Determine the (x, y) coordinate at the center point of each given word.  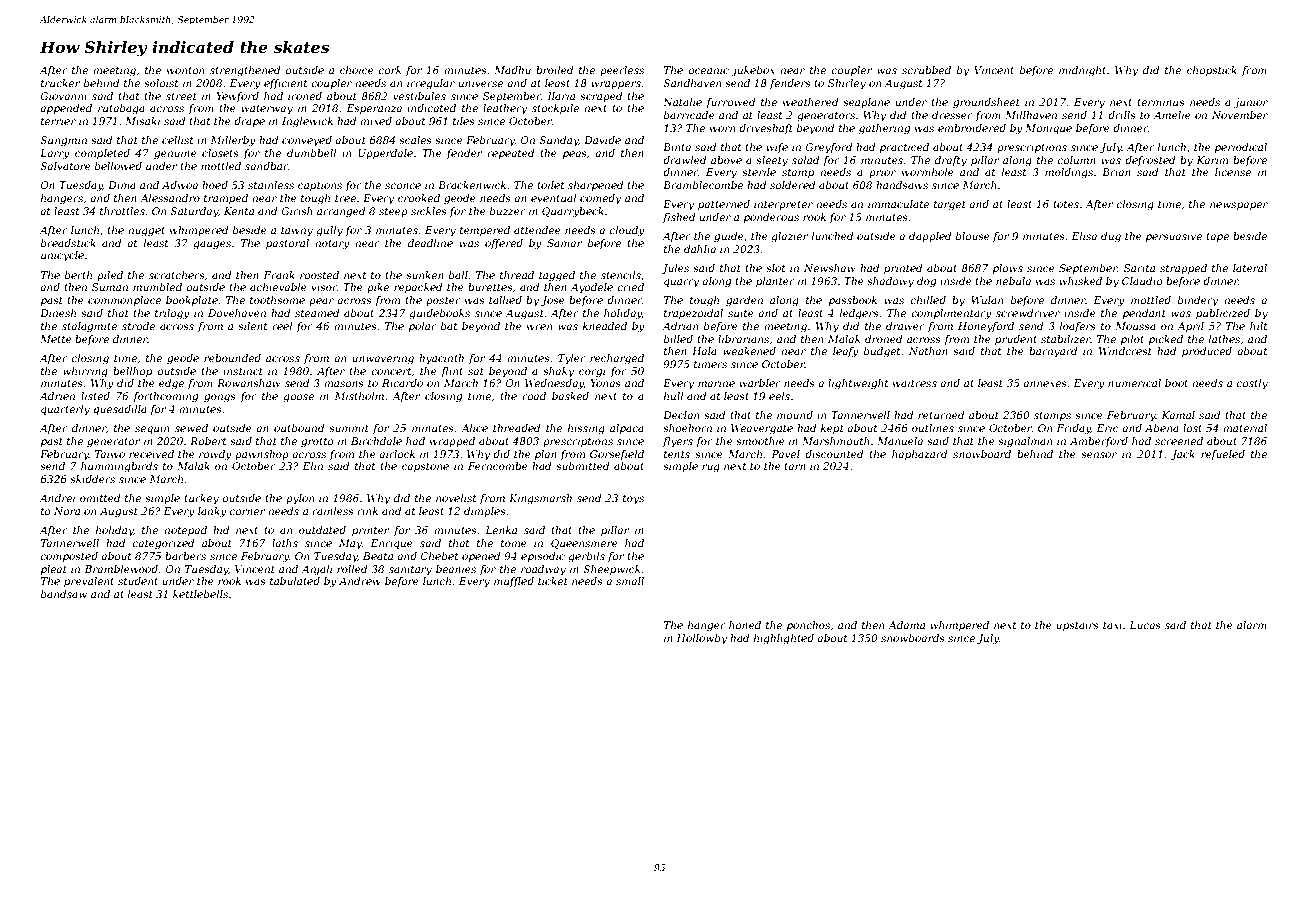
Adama (906, 625)
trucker (60, 83)
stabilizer (1066, 339)
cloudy (627, 231)
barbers (185, 556)
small (630, 581)
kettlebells (200, 594)
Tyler (572, 359)
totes (1066, 204)
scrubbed (926, 70)
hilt (1259, 326)
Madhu (512, 70)
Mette (56, 339)
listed (95, 396)
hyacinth (441, 359)
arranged (341, 212)
